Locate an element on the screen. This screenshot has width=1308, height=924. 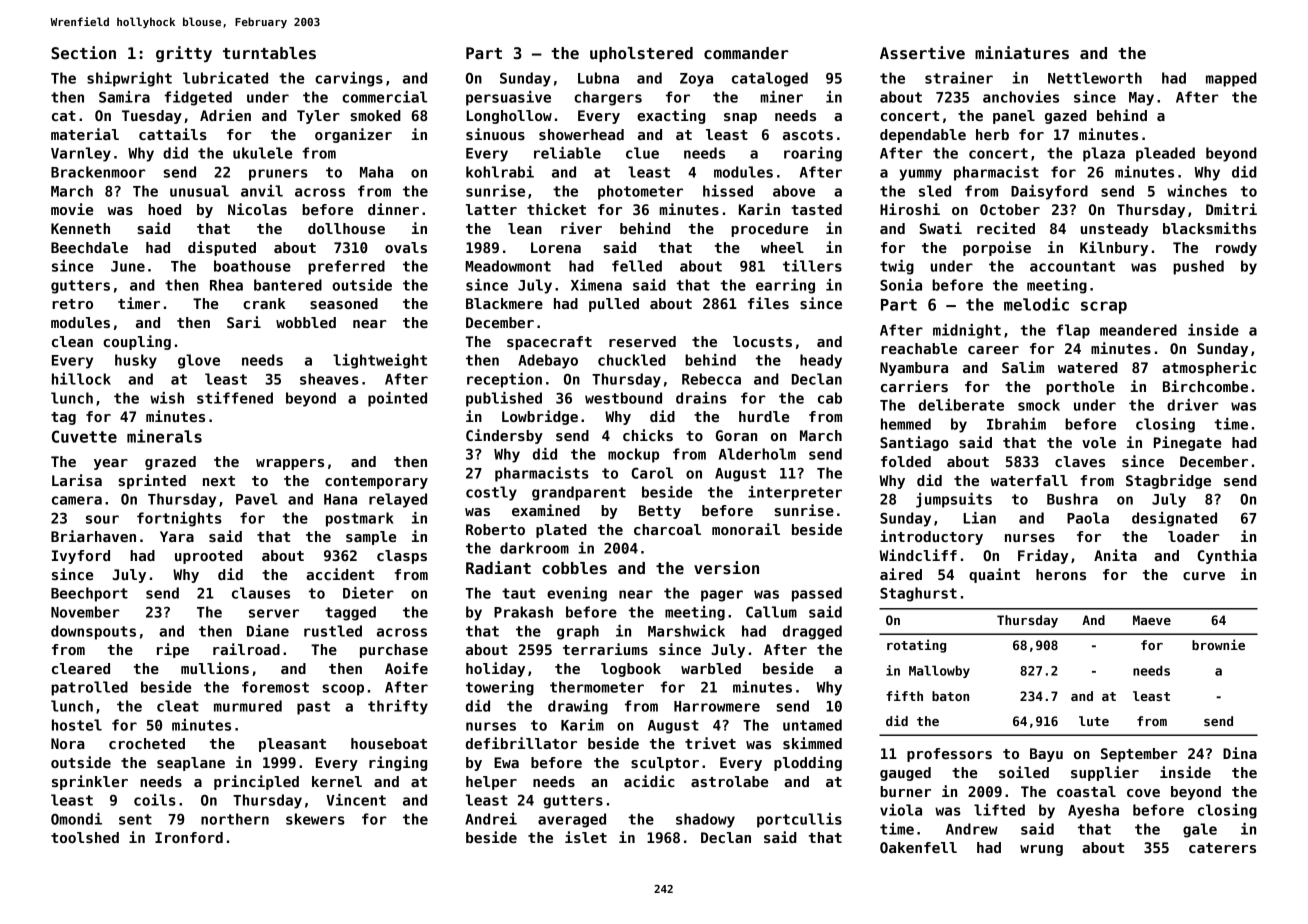
caterers is located at coordinates (1222, 848).
